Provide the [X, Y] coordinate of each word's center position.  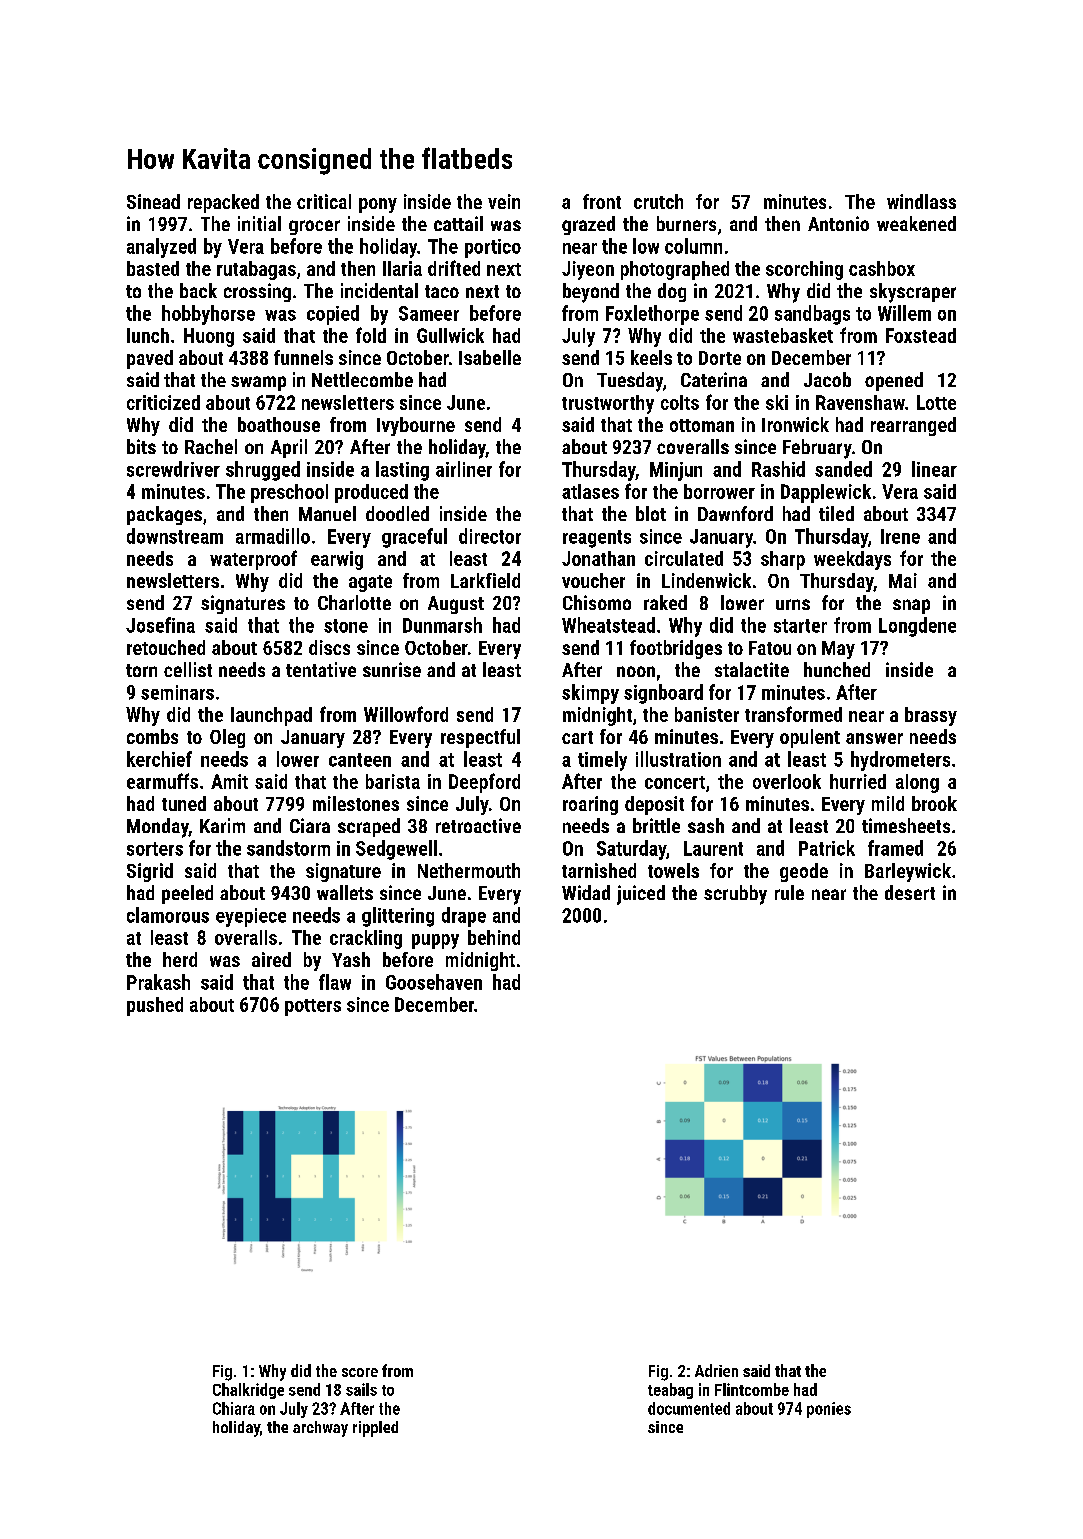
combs [152, 736]
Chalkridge [248, 1391]
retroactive [478, 825]
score [360, 1372]
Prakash [158, 982]
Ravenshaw [860, 402]
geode [804, 872]
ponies [829, 1410]
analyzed [161, 248]
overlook [787, 781]
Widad [586, 892]
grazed [588, 225]
